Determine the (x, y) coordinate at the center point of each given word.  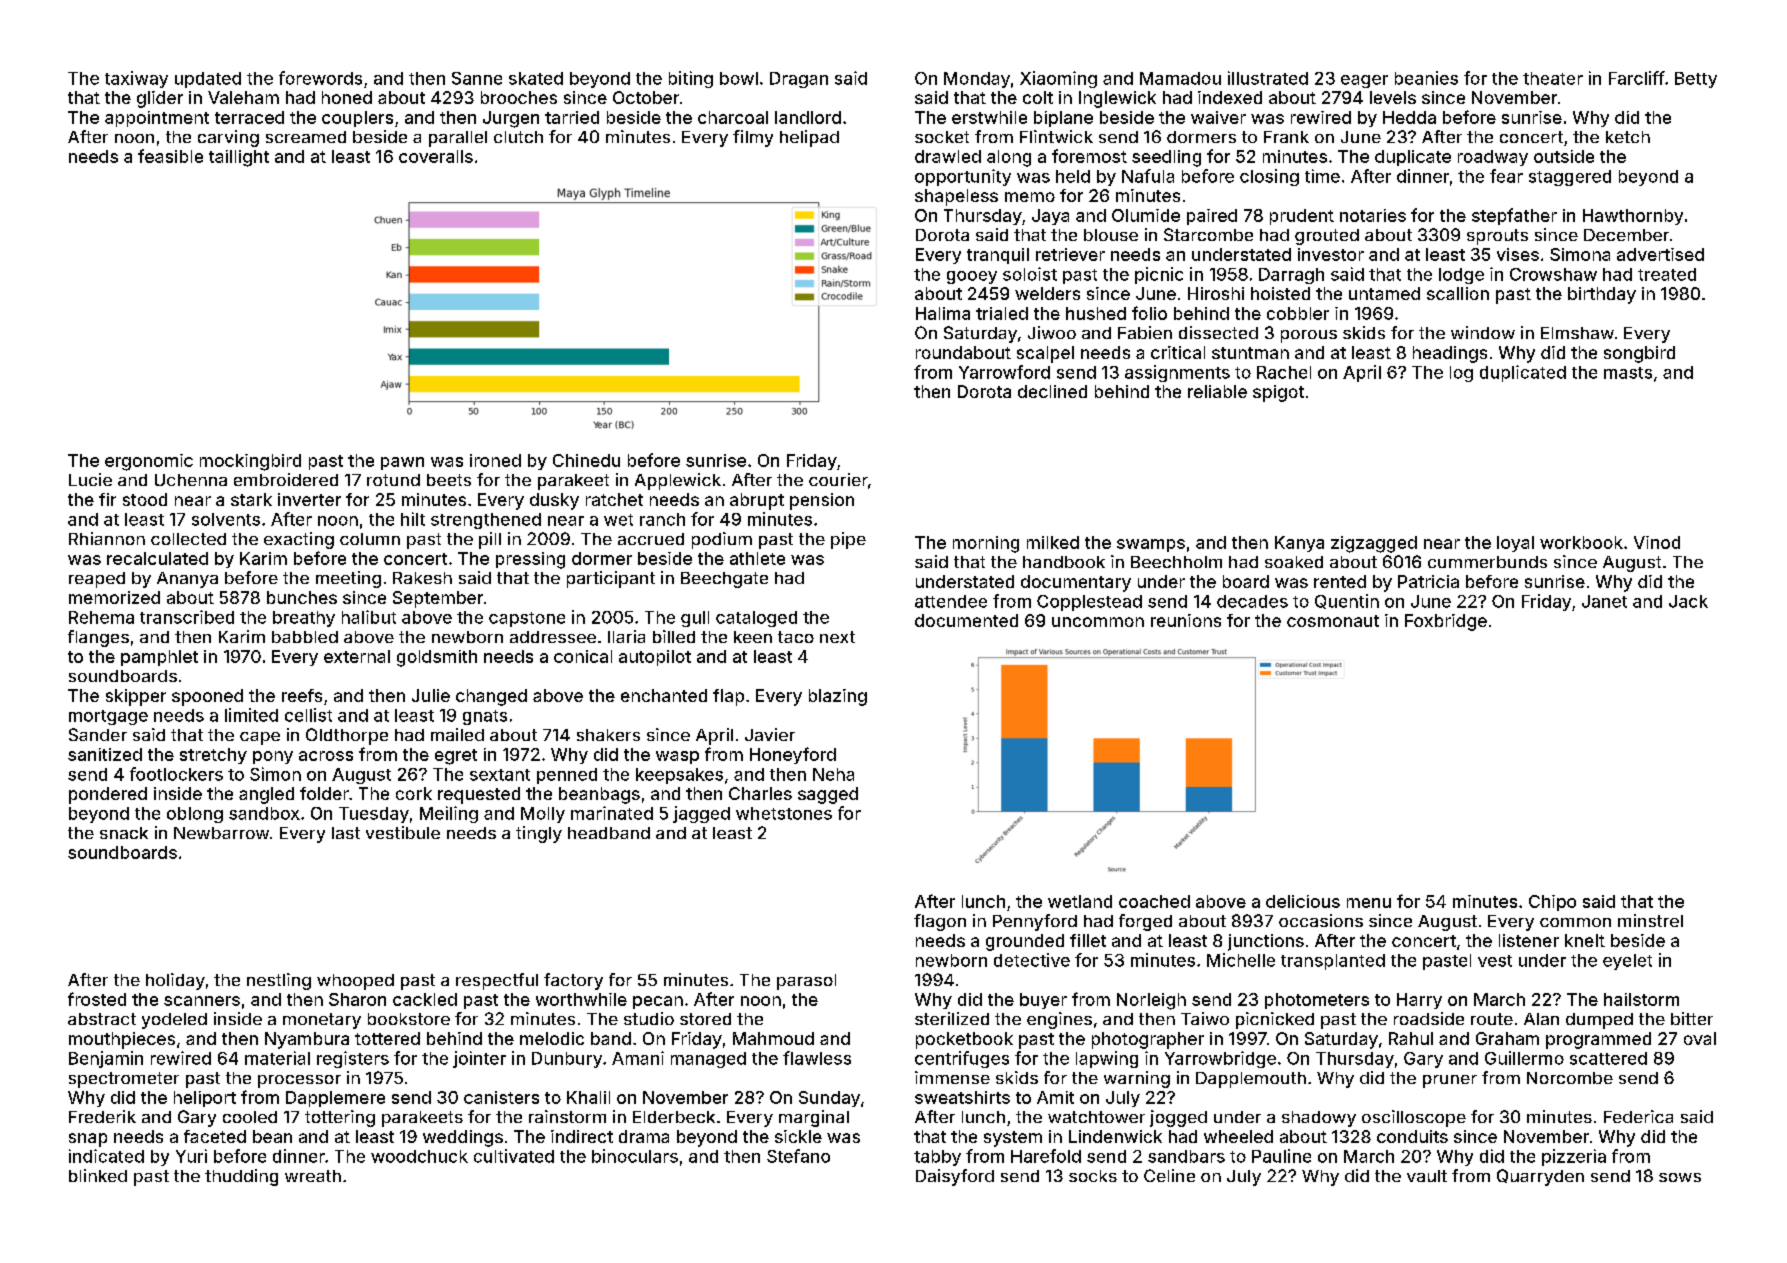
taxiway (136, 79)
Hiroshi (1216, 293)
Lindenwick (1115, 1136)
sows (1680, 1177)
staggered (1570, 178)
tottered (387, 1038)
